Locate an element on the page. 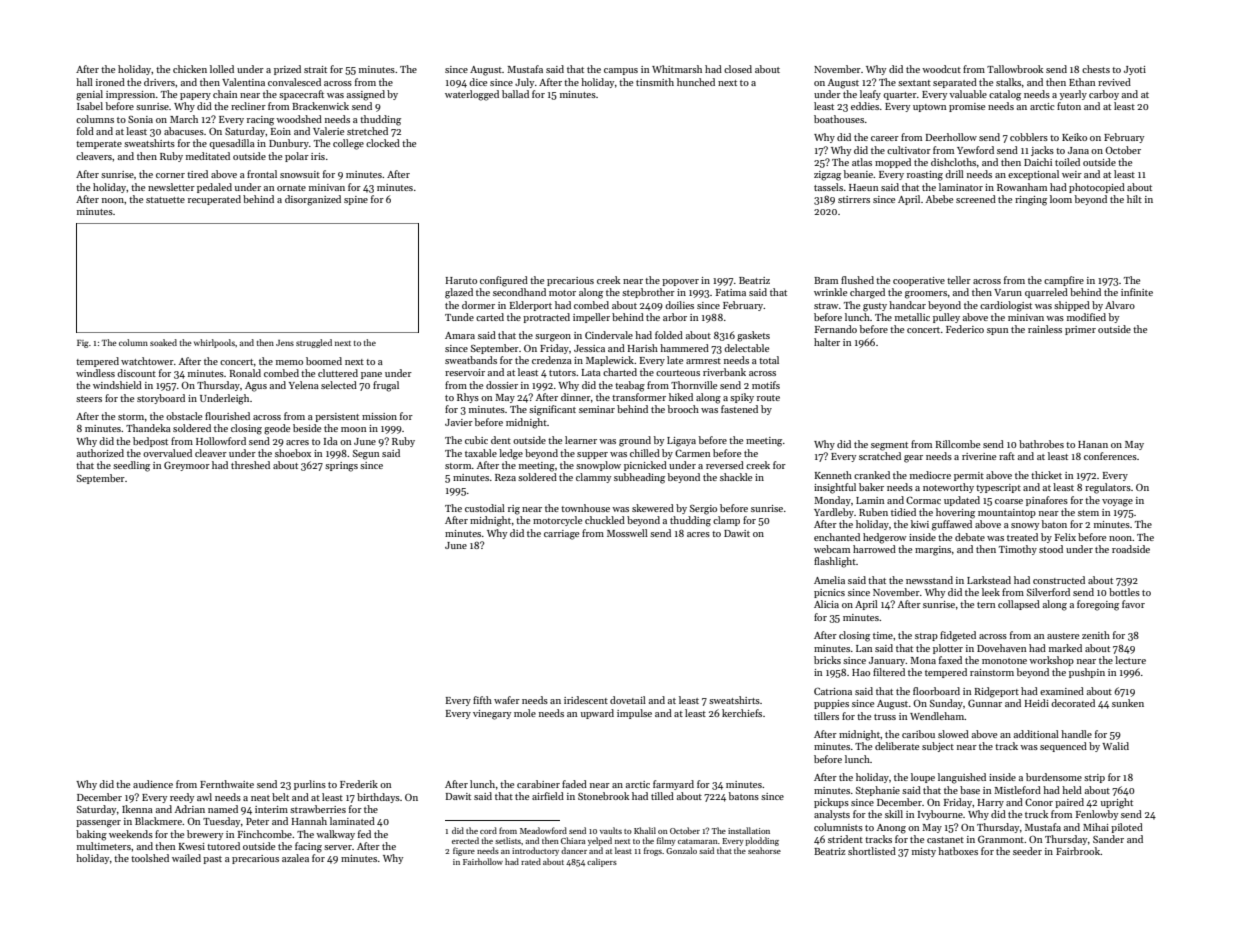 The height and width of the document is (952, 1233). misty is located at coordinates (924, 852).
